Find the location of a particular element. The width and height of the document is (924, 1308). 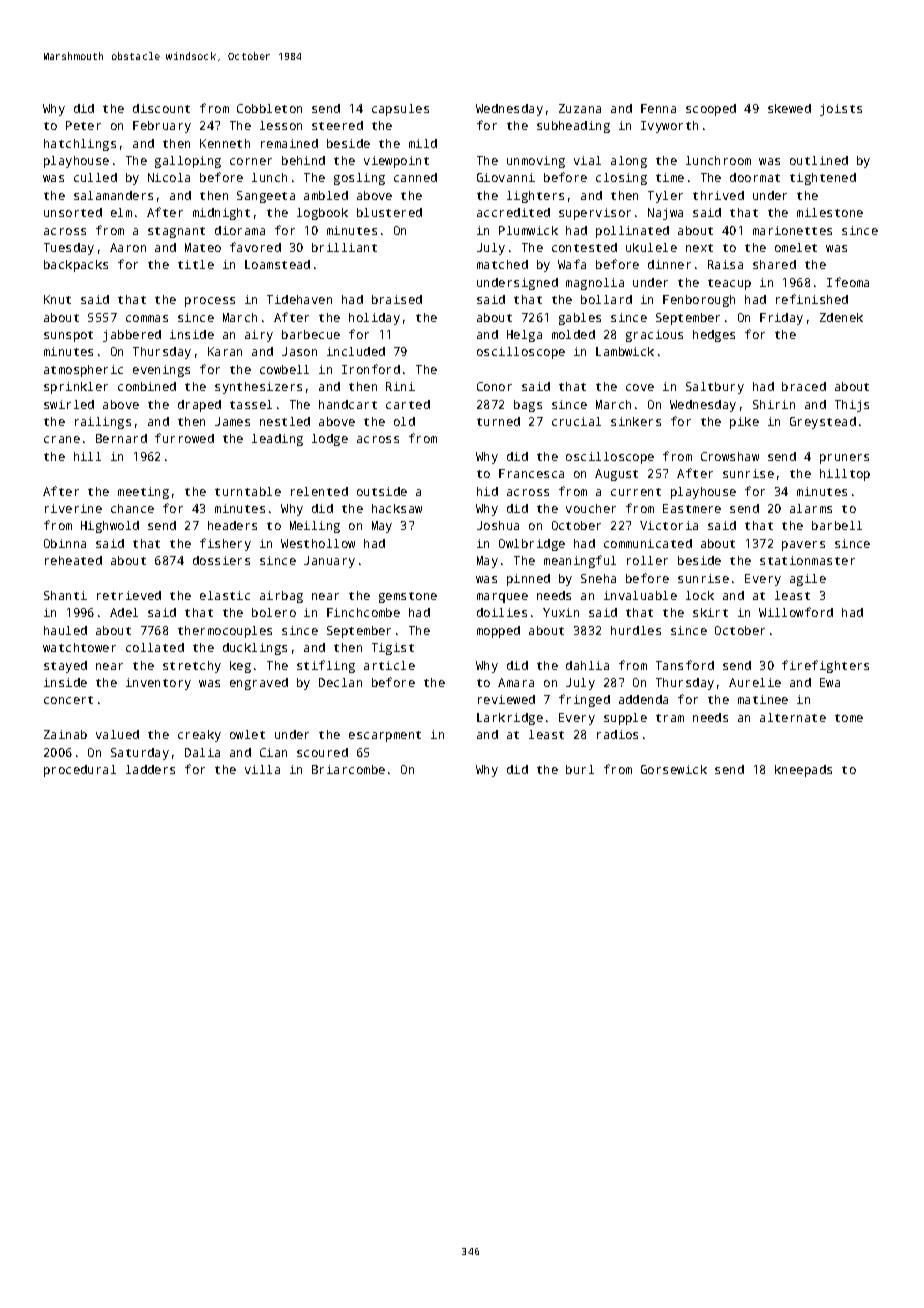

discount is located at coordinates (161, 108).
